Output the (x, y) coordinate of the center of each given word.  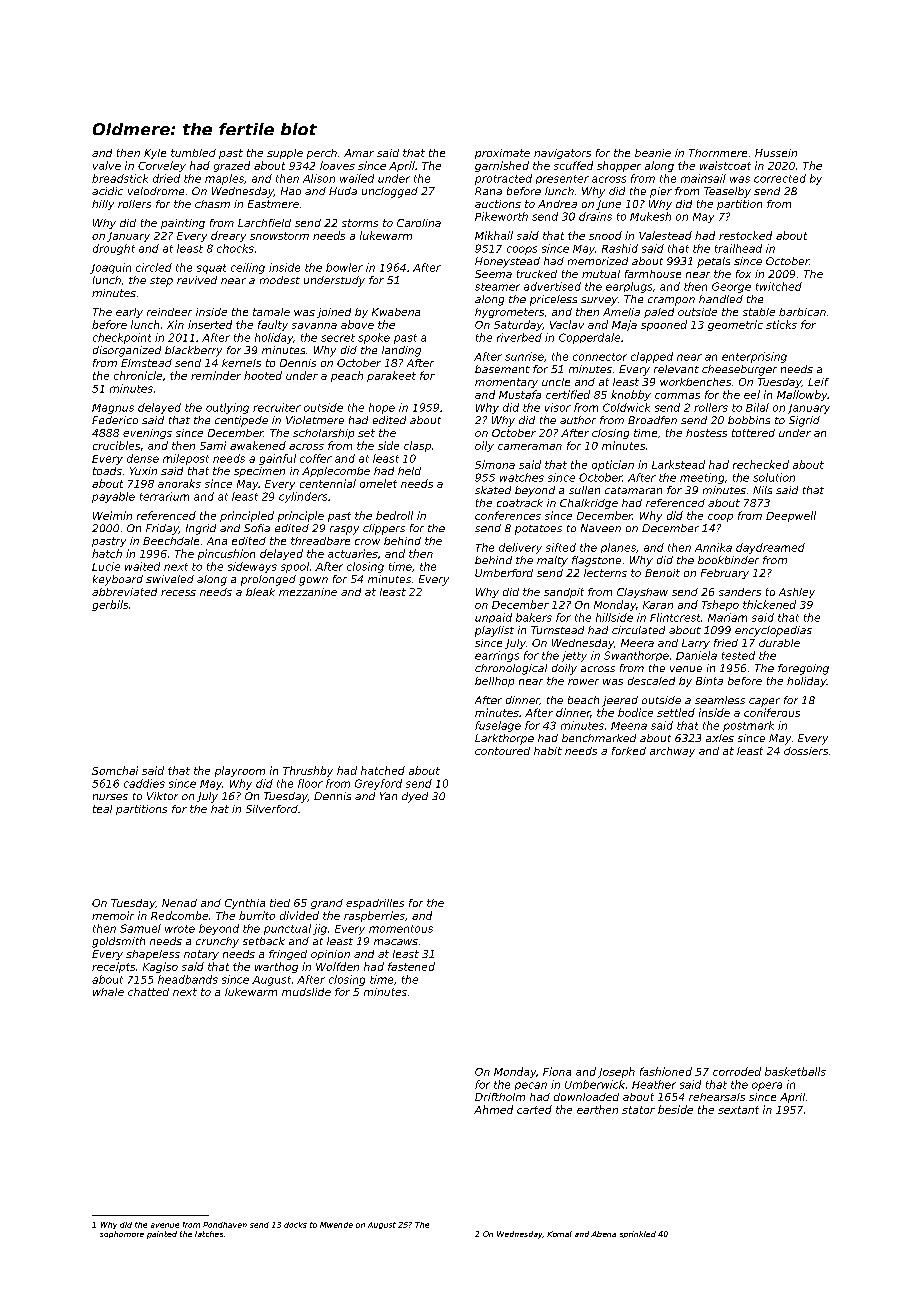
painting (183, 224)
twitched (779, 286)
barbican (802, 312)
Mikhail (494, 235)
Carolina (419, 223)
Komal (559, 1234)
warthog (276, 967)
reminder (216, 375)
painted (162, 1235)
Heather (654, 1084)
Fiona (557, 1071)
